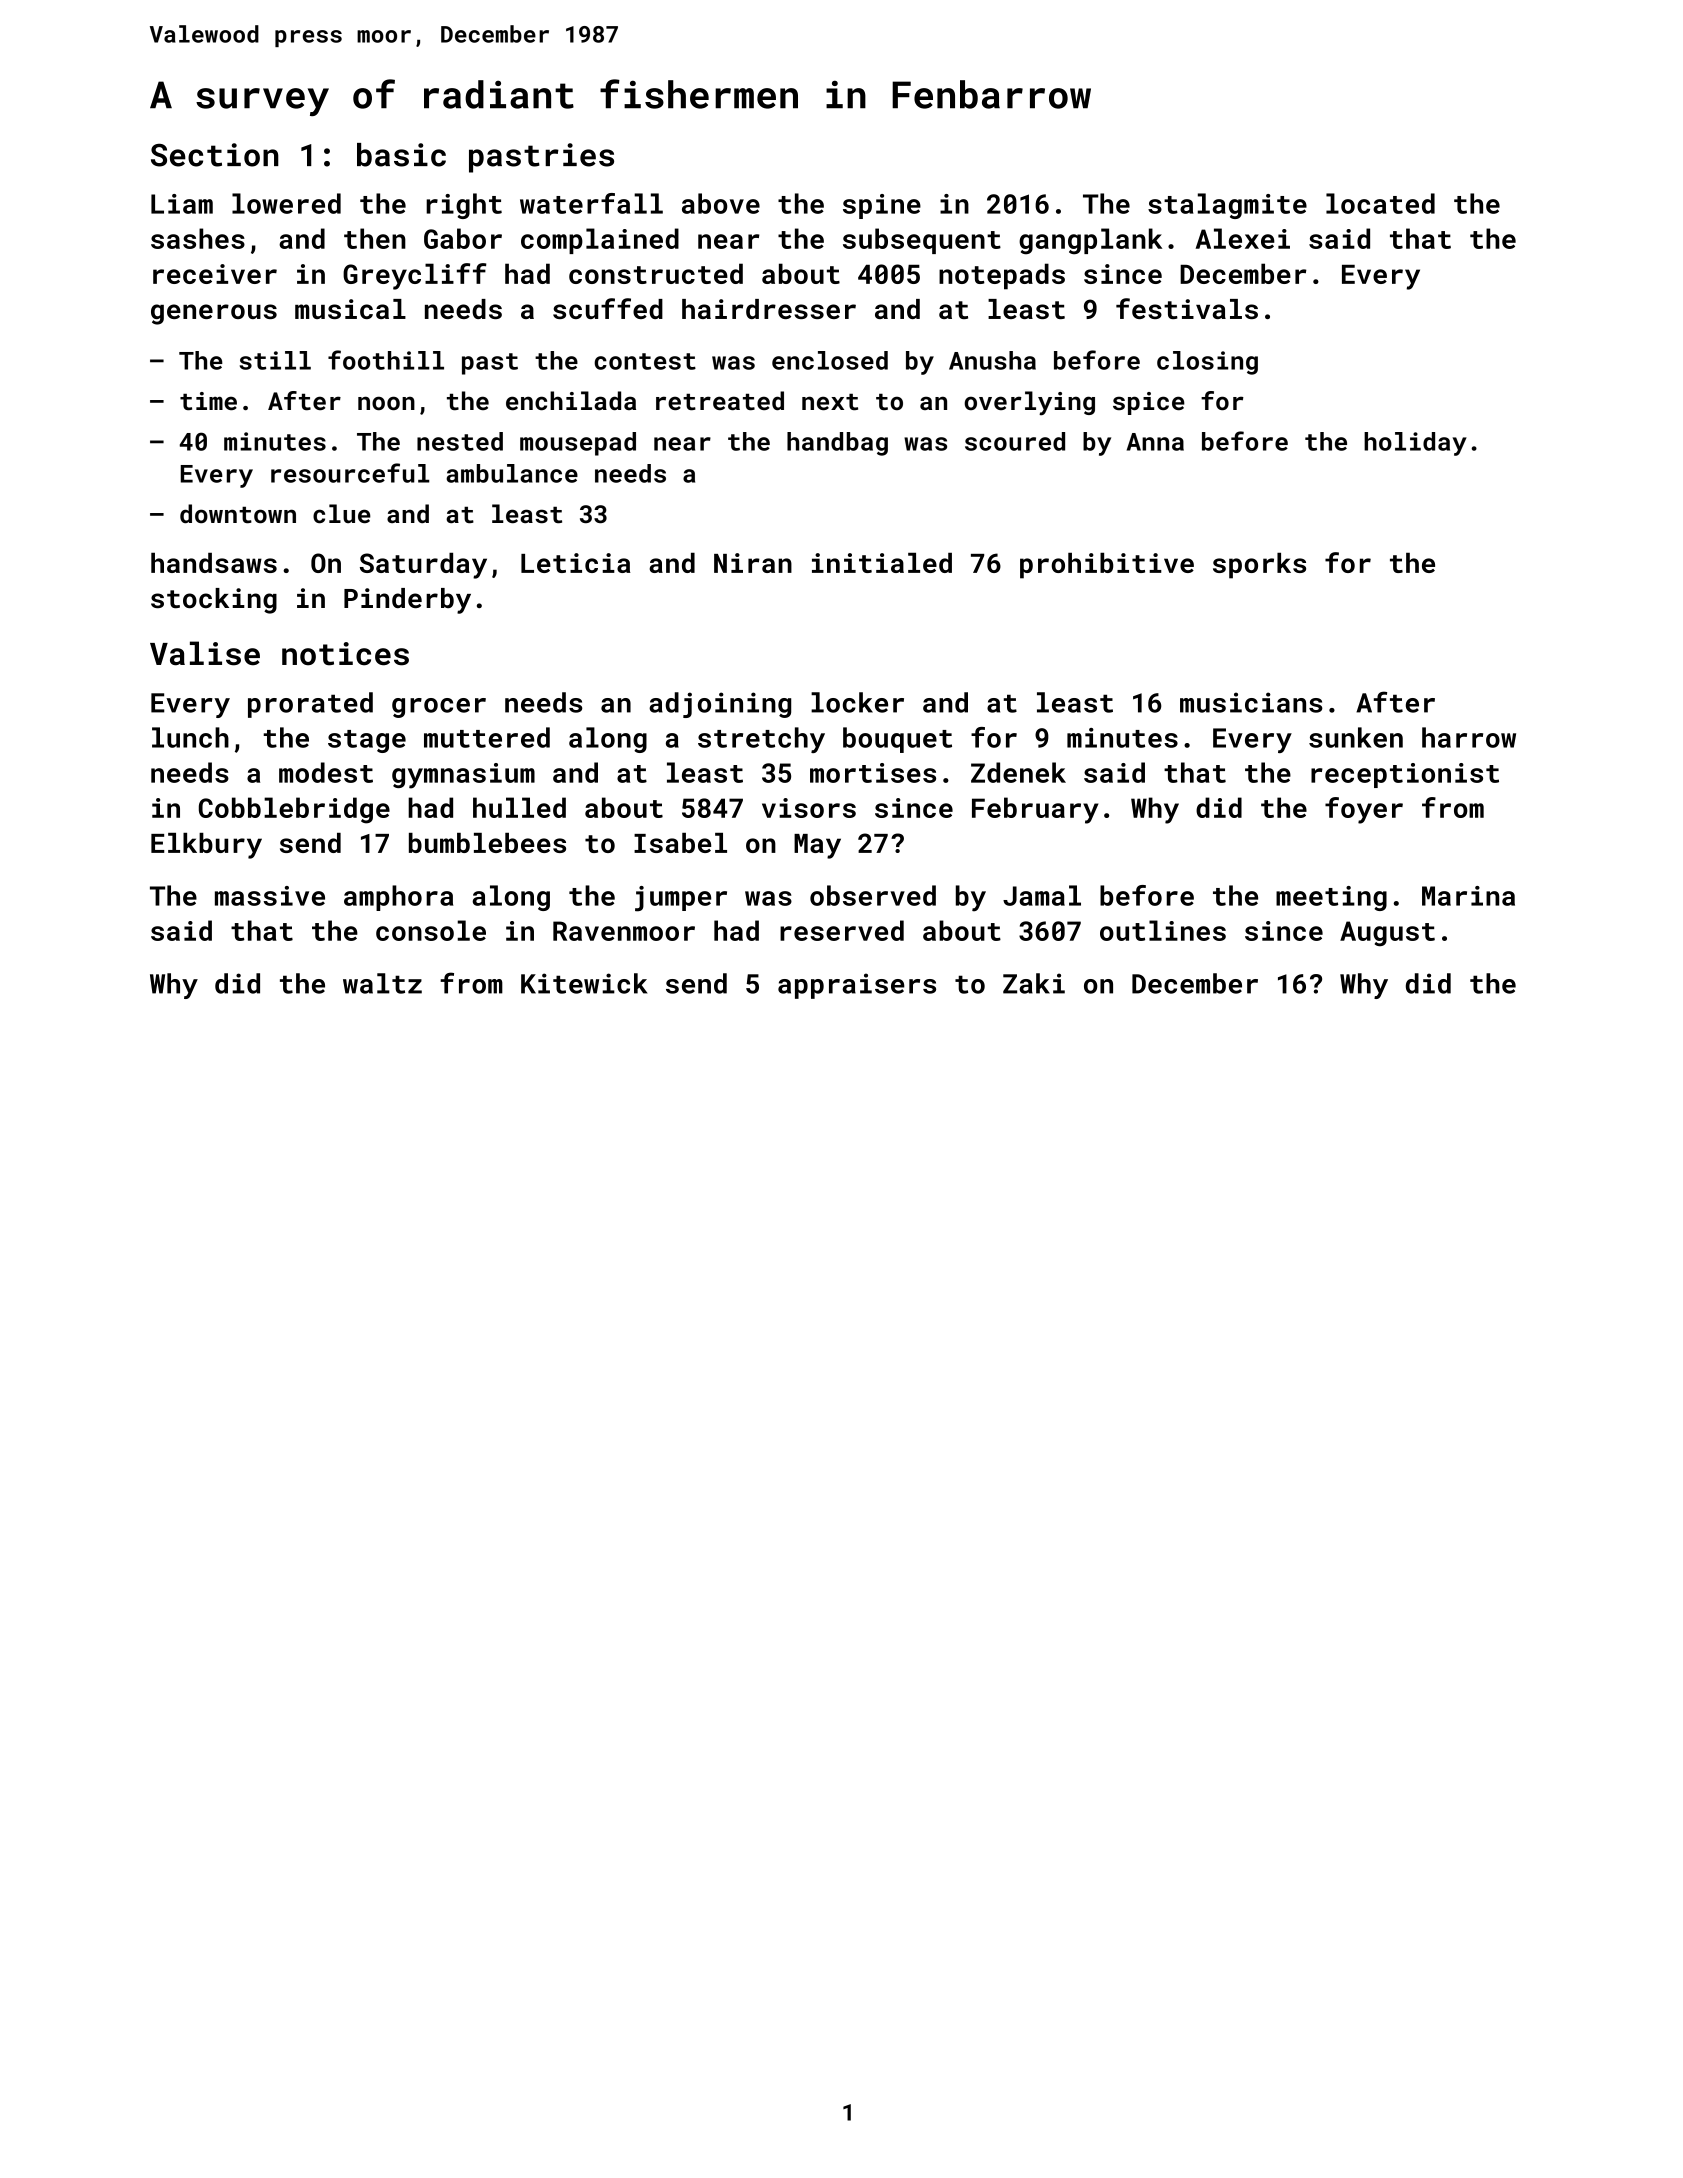 Image resolution: width=1683 pixels, height=2178 pixels. Describe the element at coordinates (837, 444) in the document. I see `handbag` at that location.
